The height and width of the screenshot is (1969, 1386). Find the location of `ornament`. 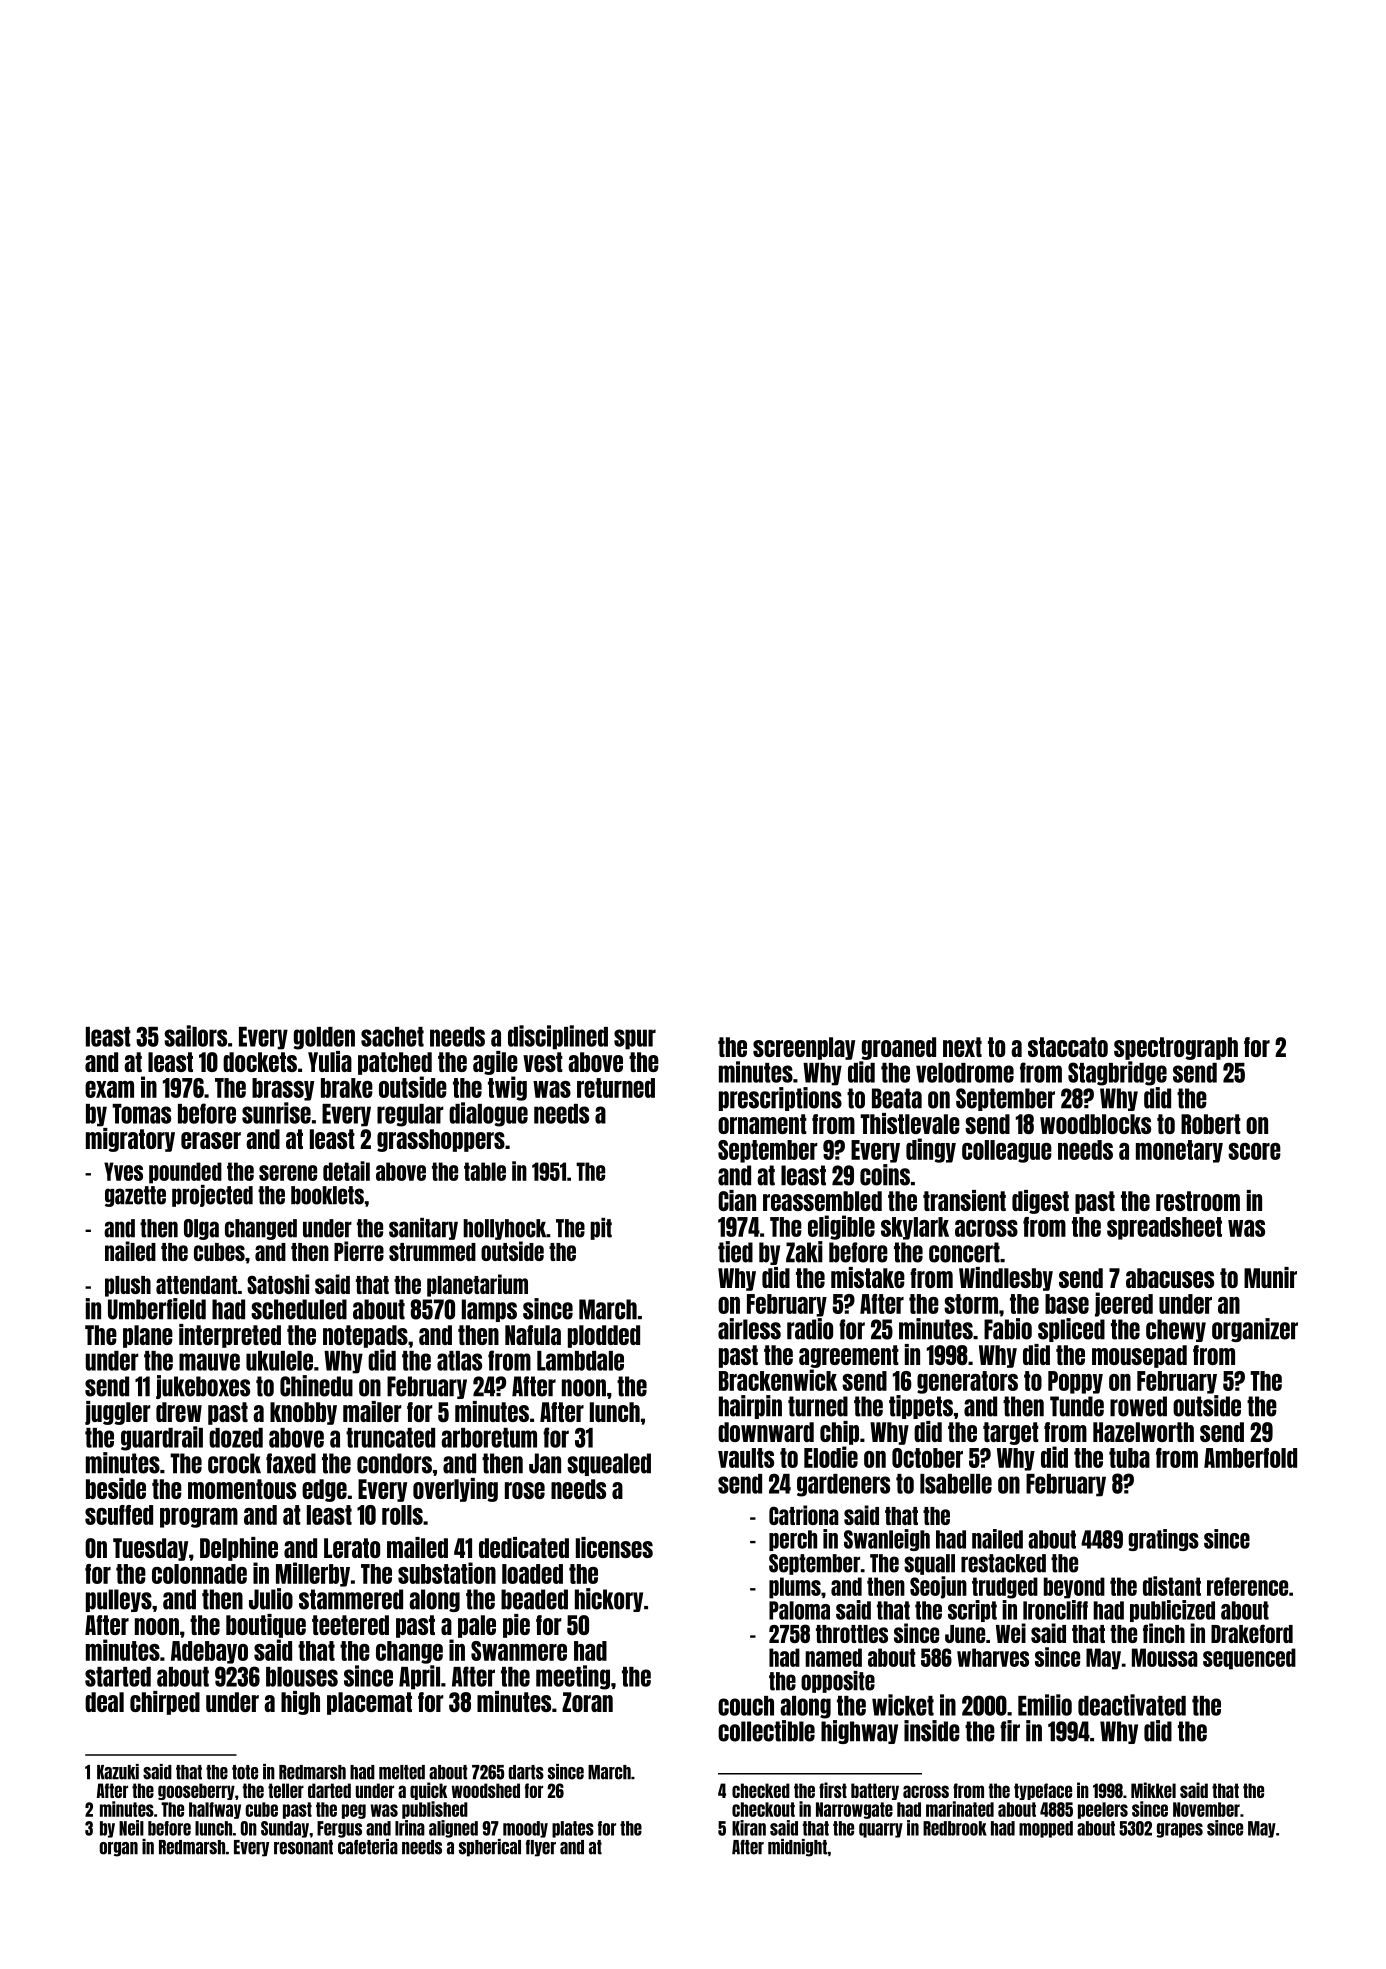

ornament is located at coordinates (762, 1124).
